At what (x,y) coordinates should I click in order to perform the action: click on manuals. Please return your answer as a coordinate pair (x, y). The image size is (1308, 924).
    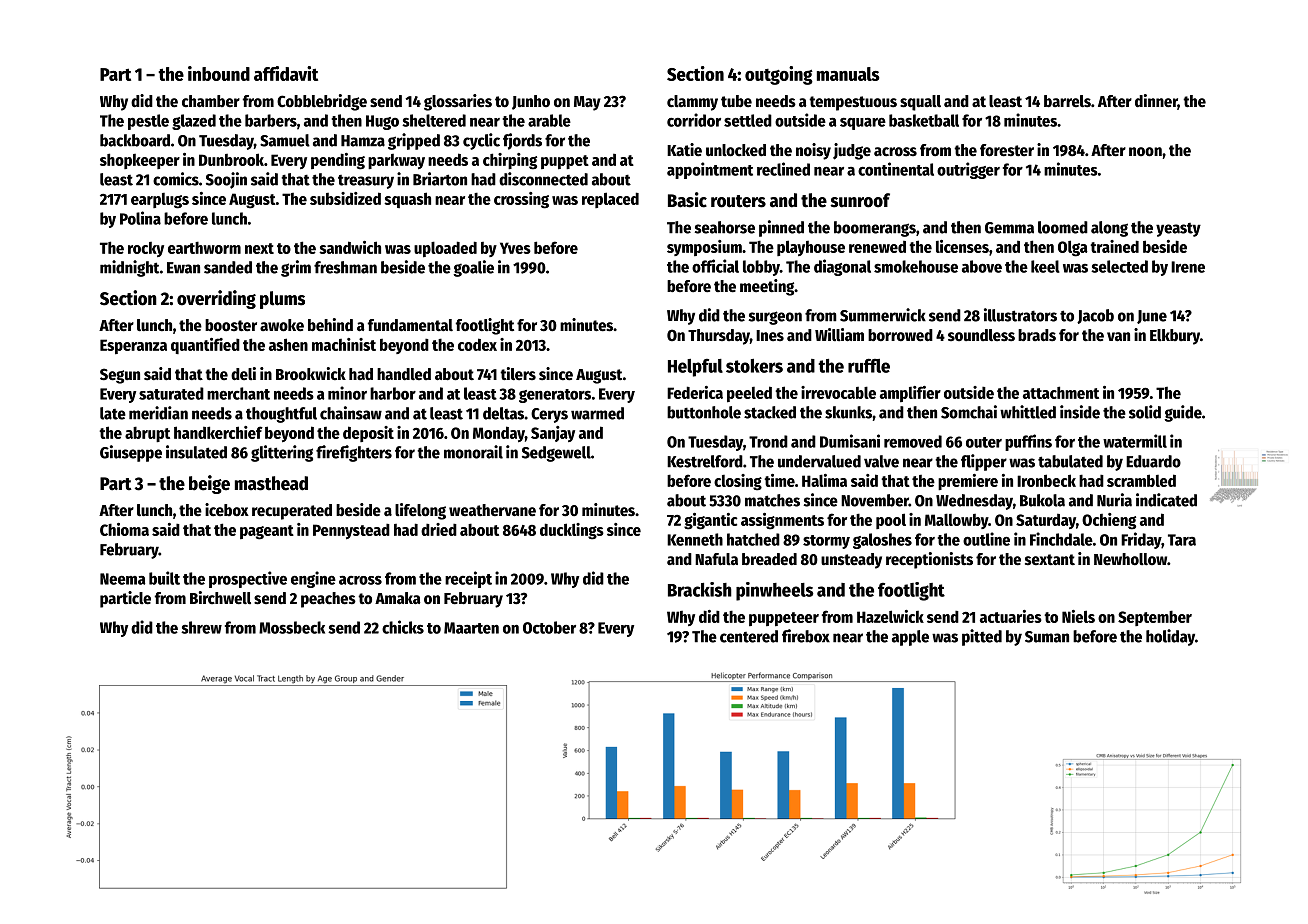
    Looking at the image, I should click on (848, 74).
